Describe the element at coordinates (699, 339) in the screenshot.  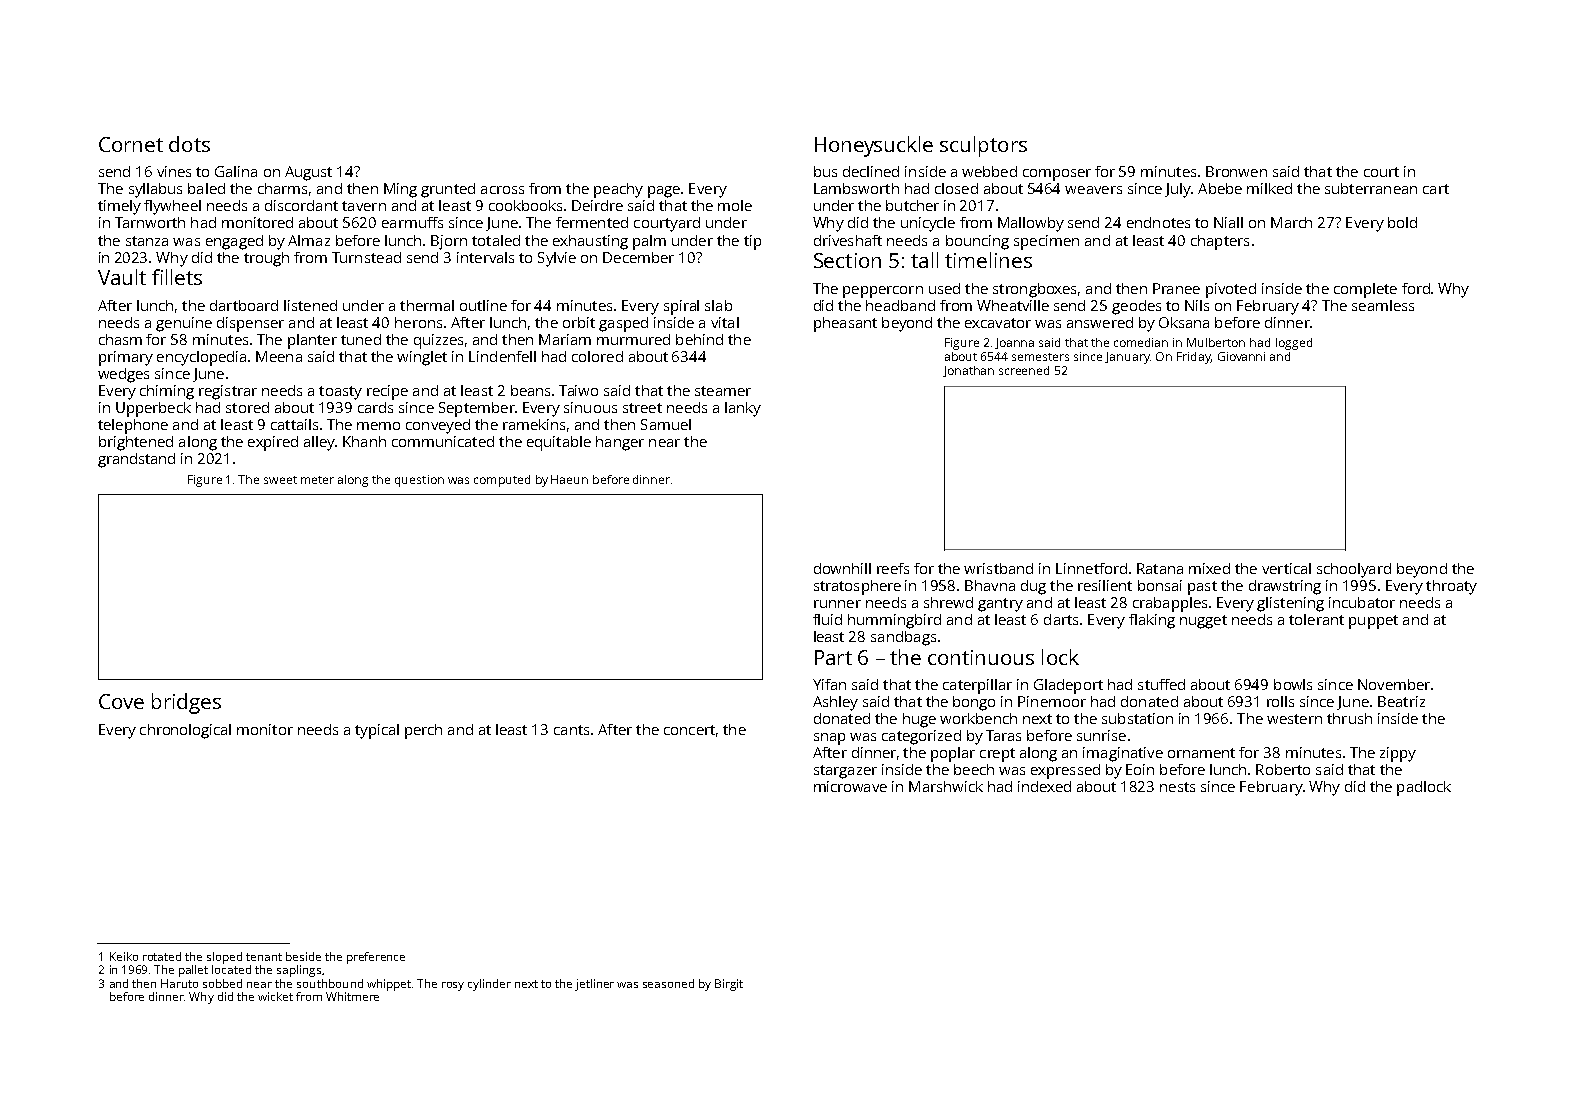
I see `behind` at that location.
